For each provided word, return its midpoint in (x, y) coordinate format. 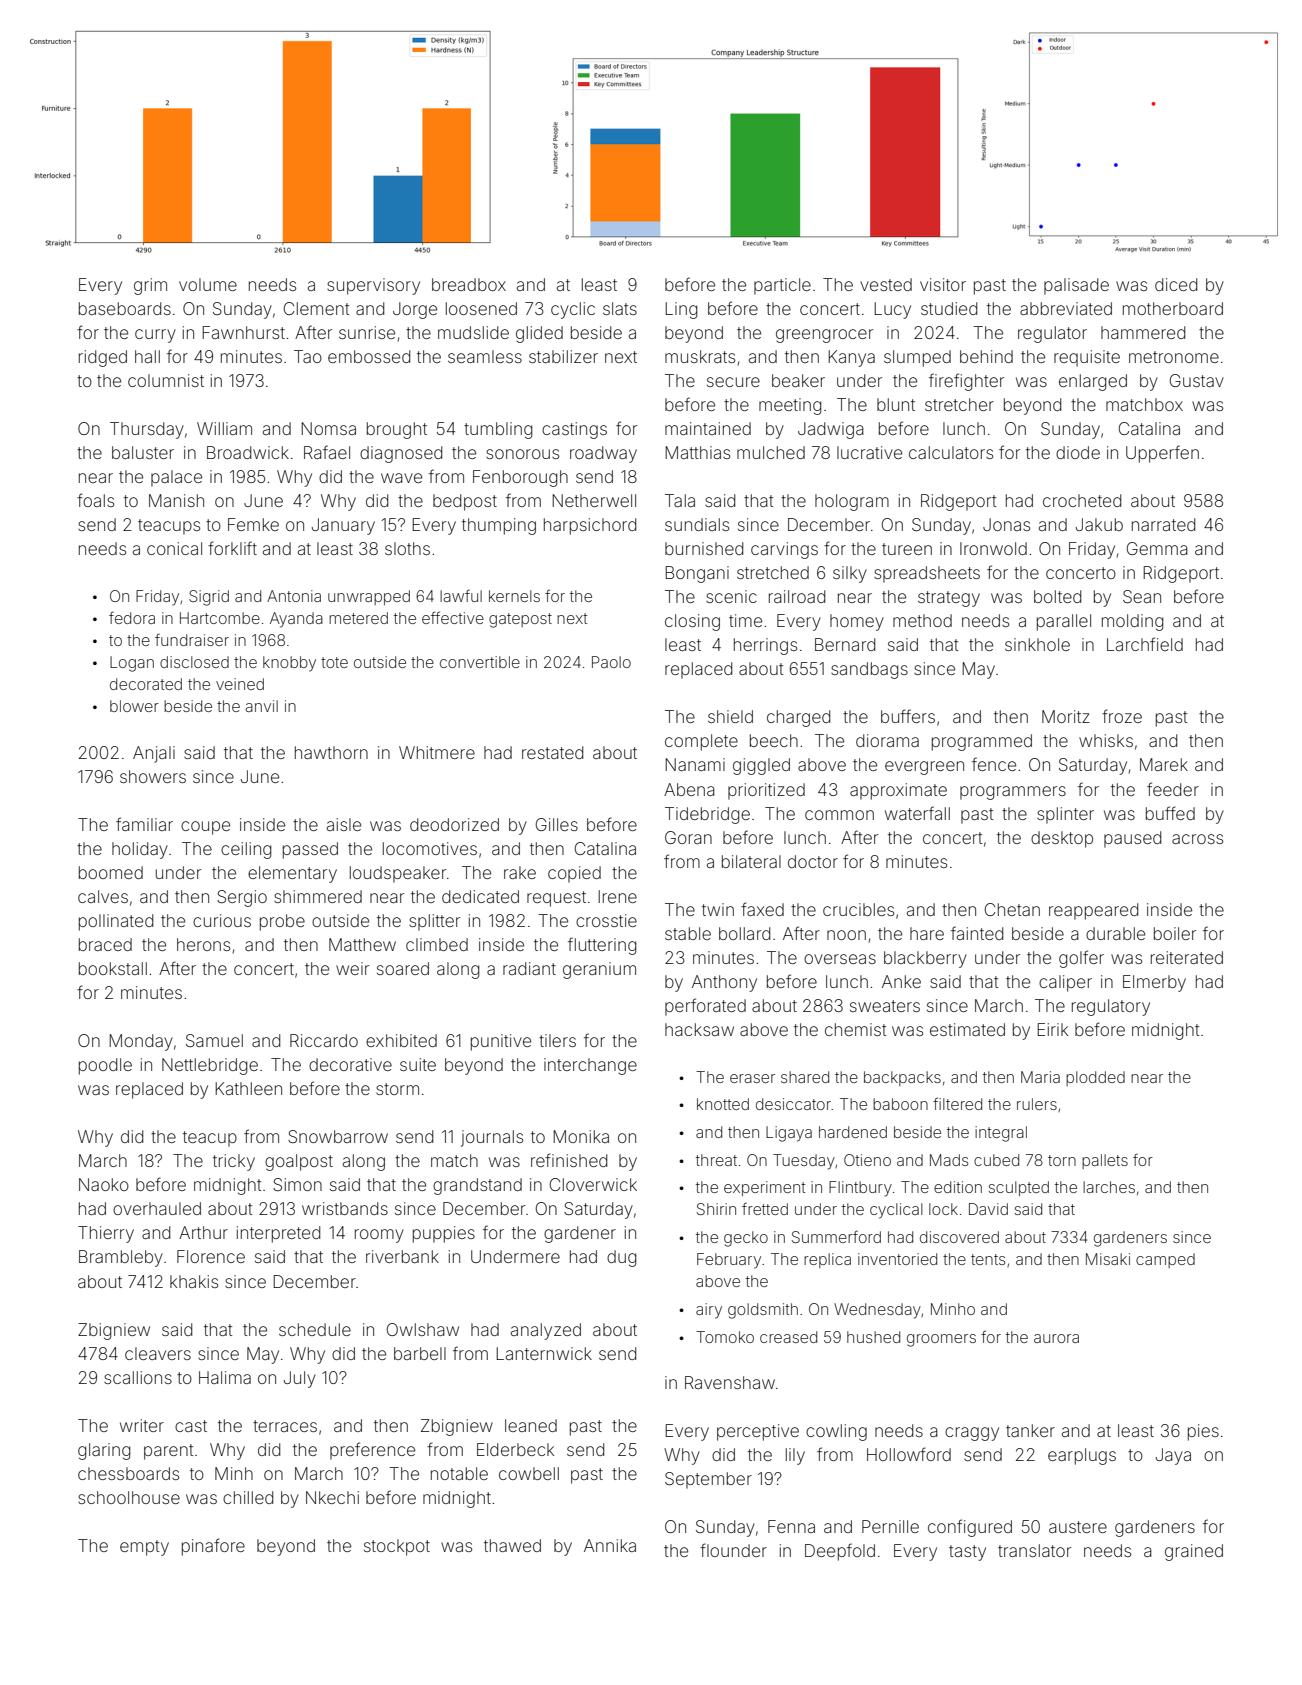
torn (1062, 1160)
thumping (499, 526)
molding (1132, 622)
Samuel (214, 1040)
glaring (104, 1451)
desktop (1062, 839)
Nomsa (328, 428)
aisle (344, 824)
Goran (688, 837)
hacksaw (699, 1029)
